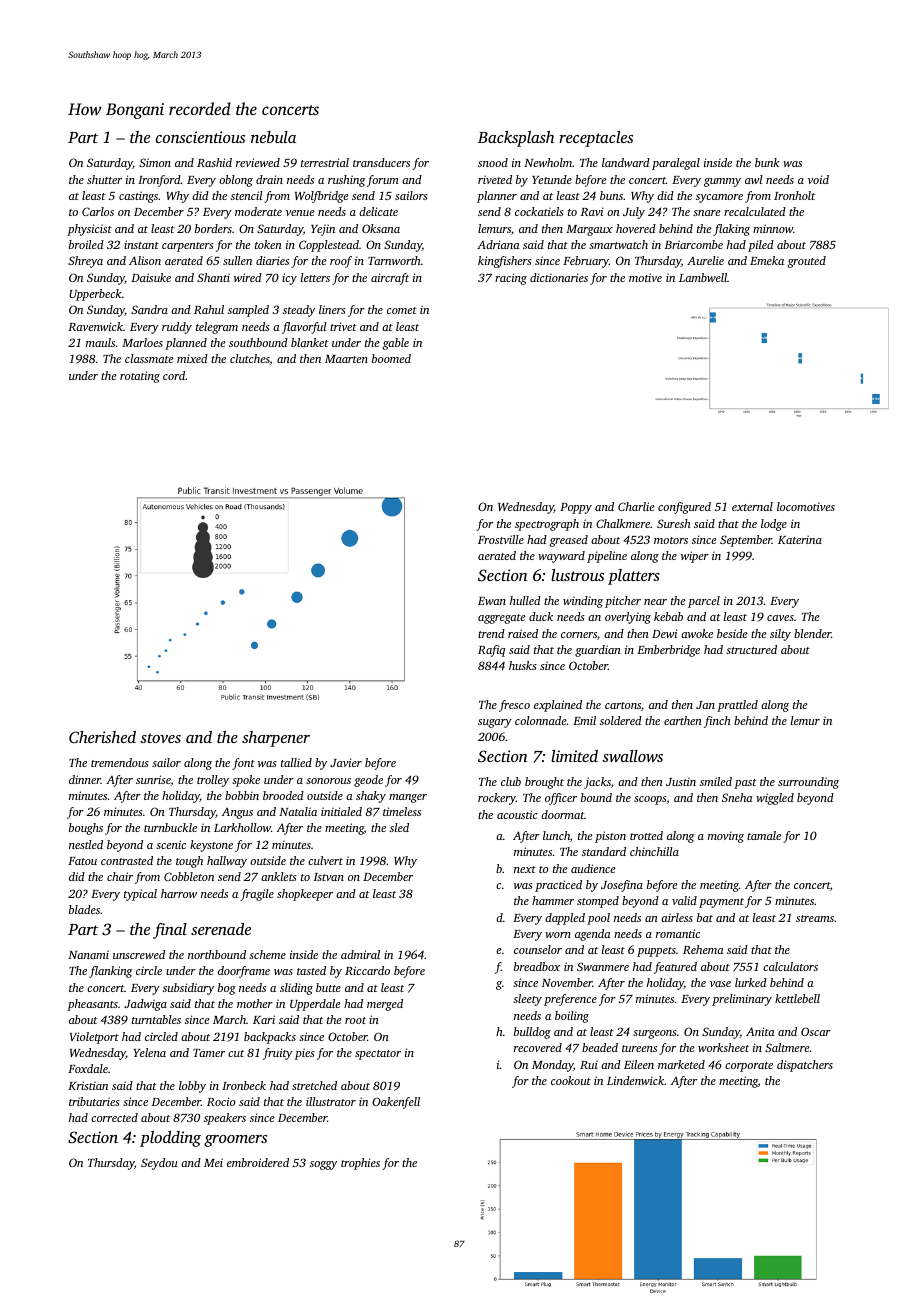 The height and width of the page is (1316, 908). I want to click on Javier, so click(346, 762).
